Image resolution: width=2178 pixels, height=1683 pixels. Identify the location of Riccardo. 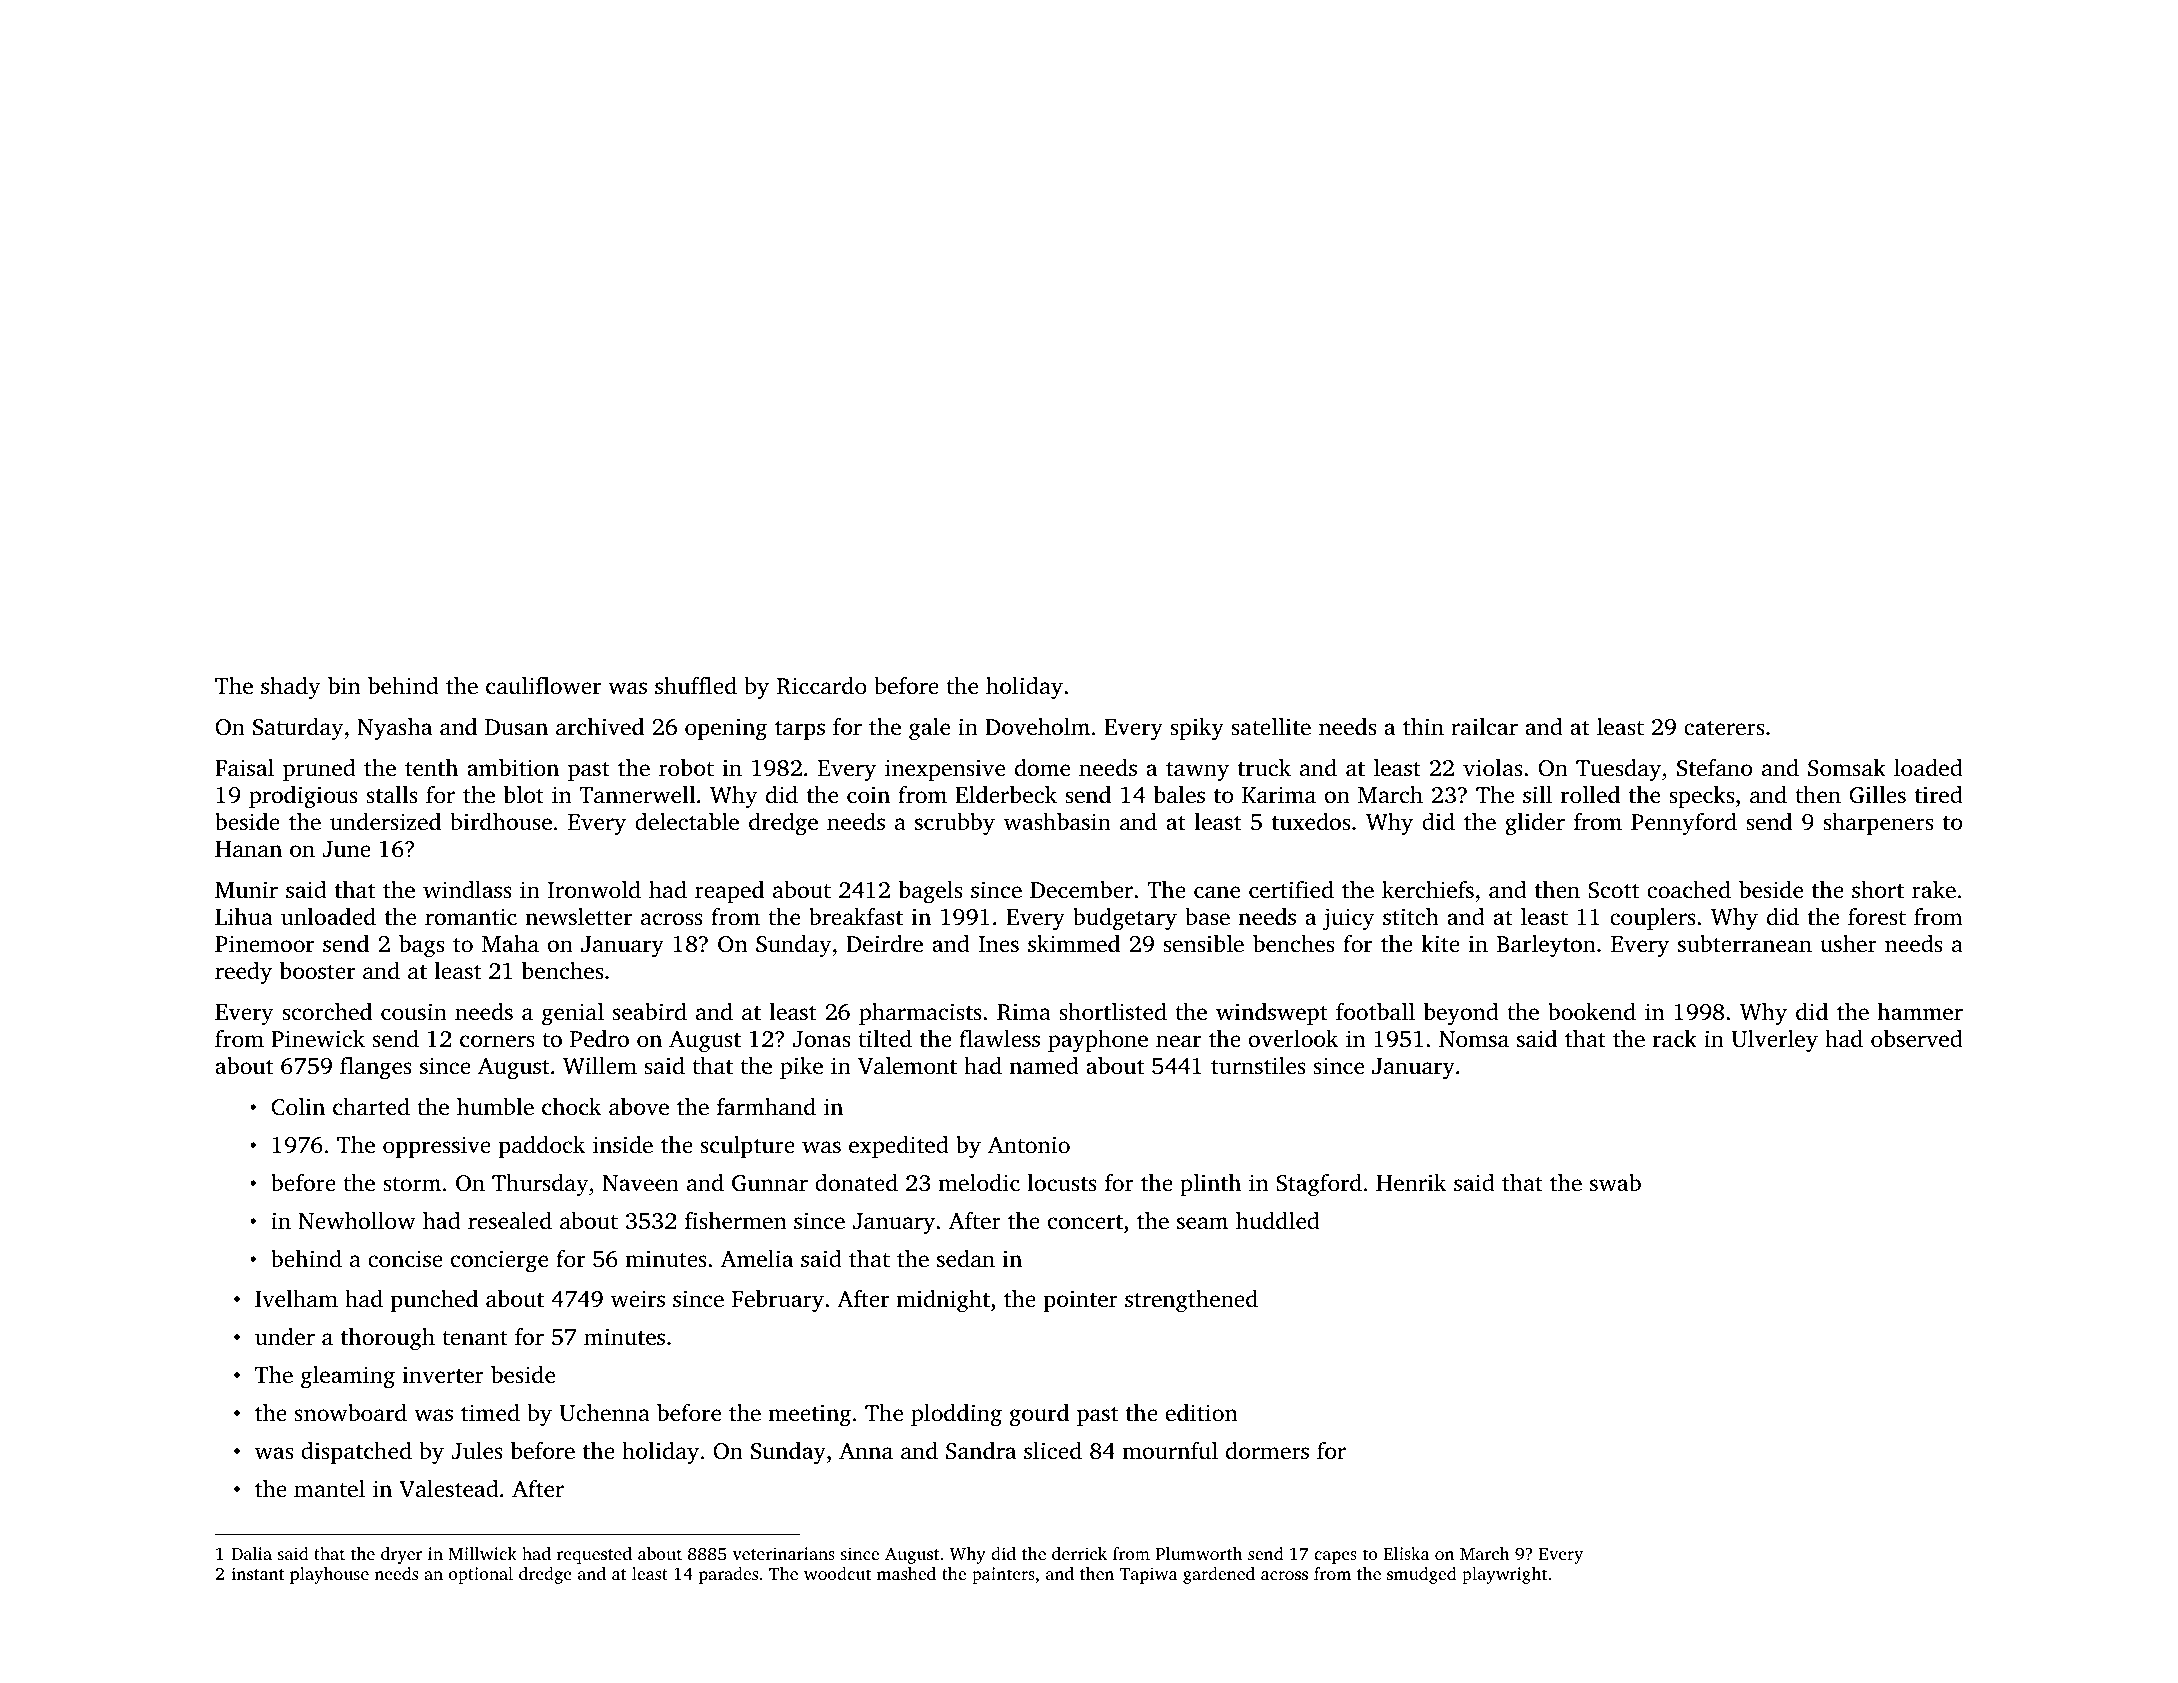
(822, 686).
